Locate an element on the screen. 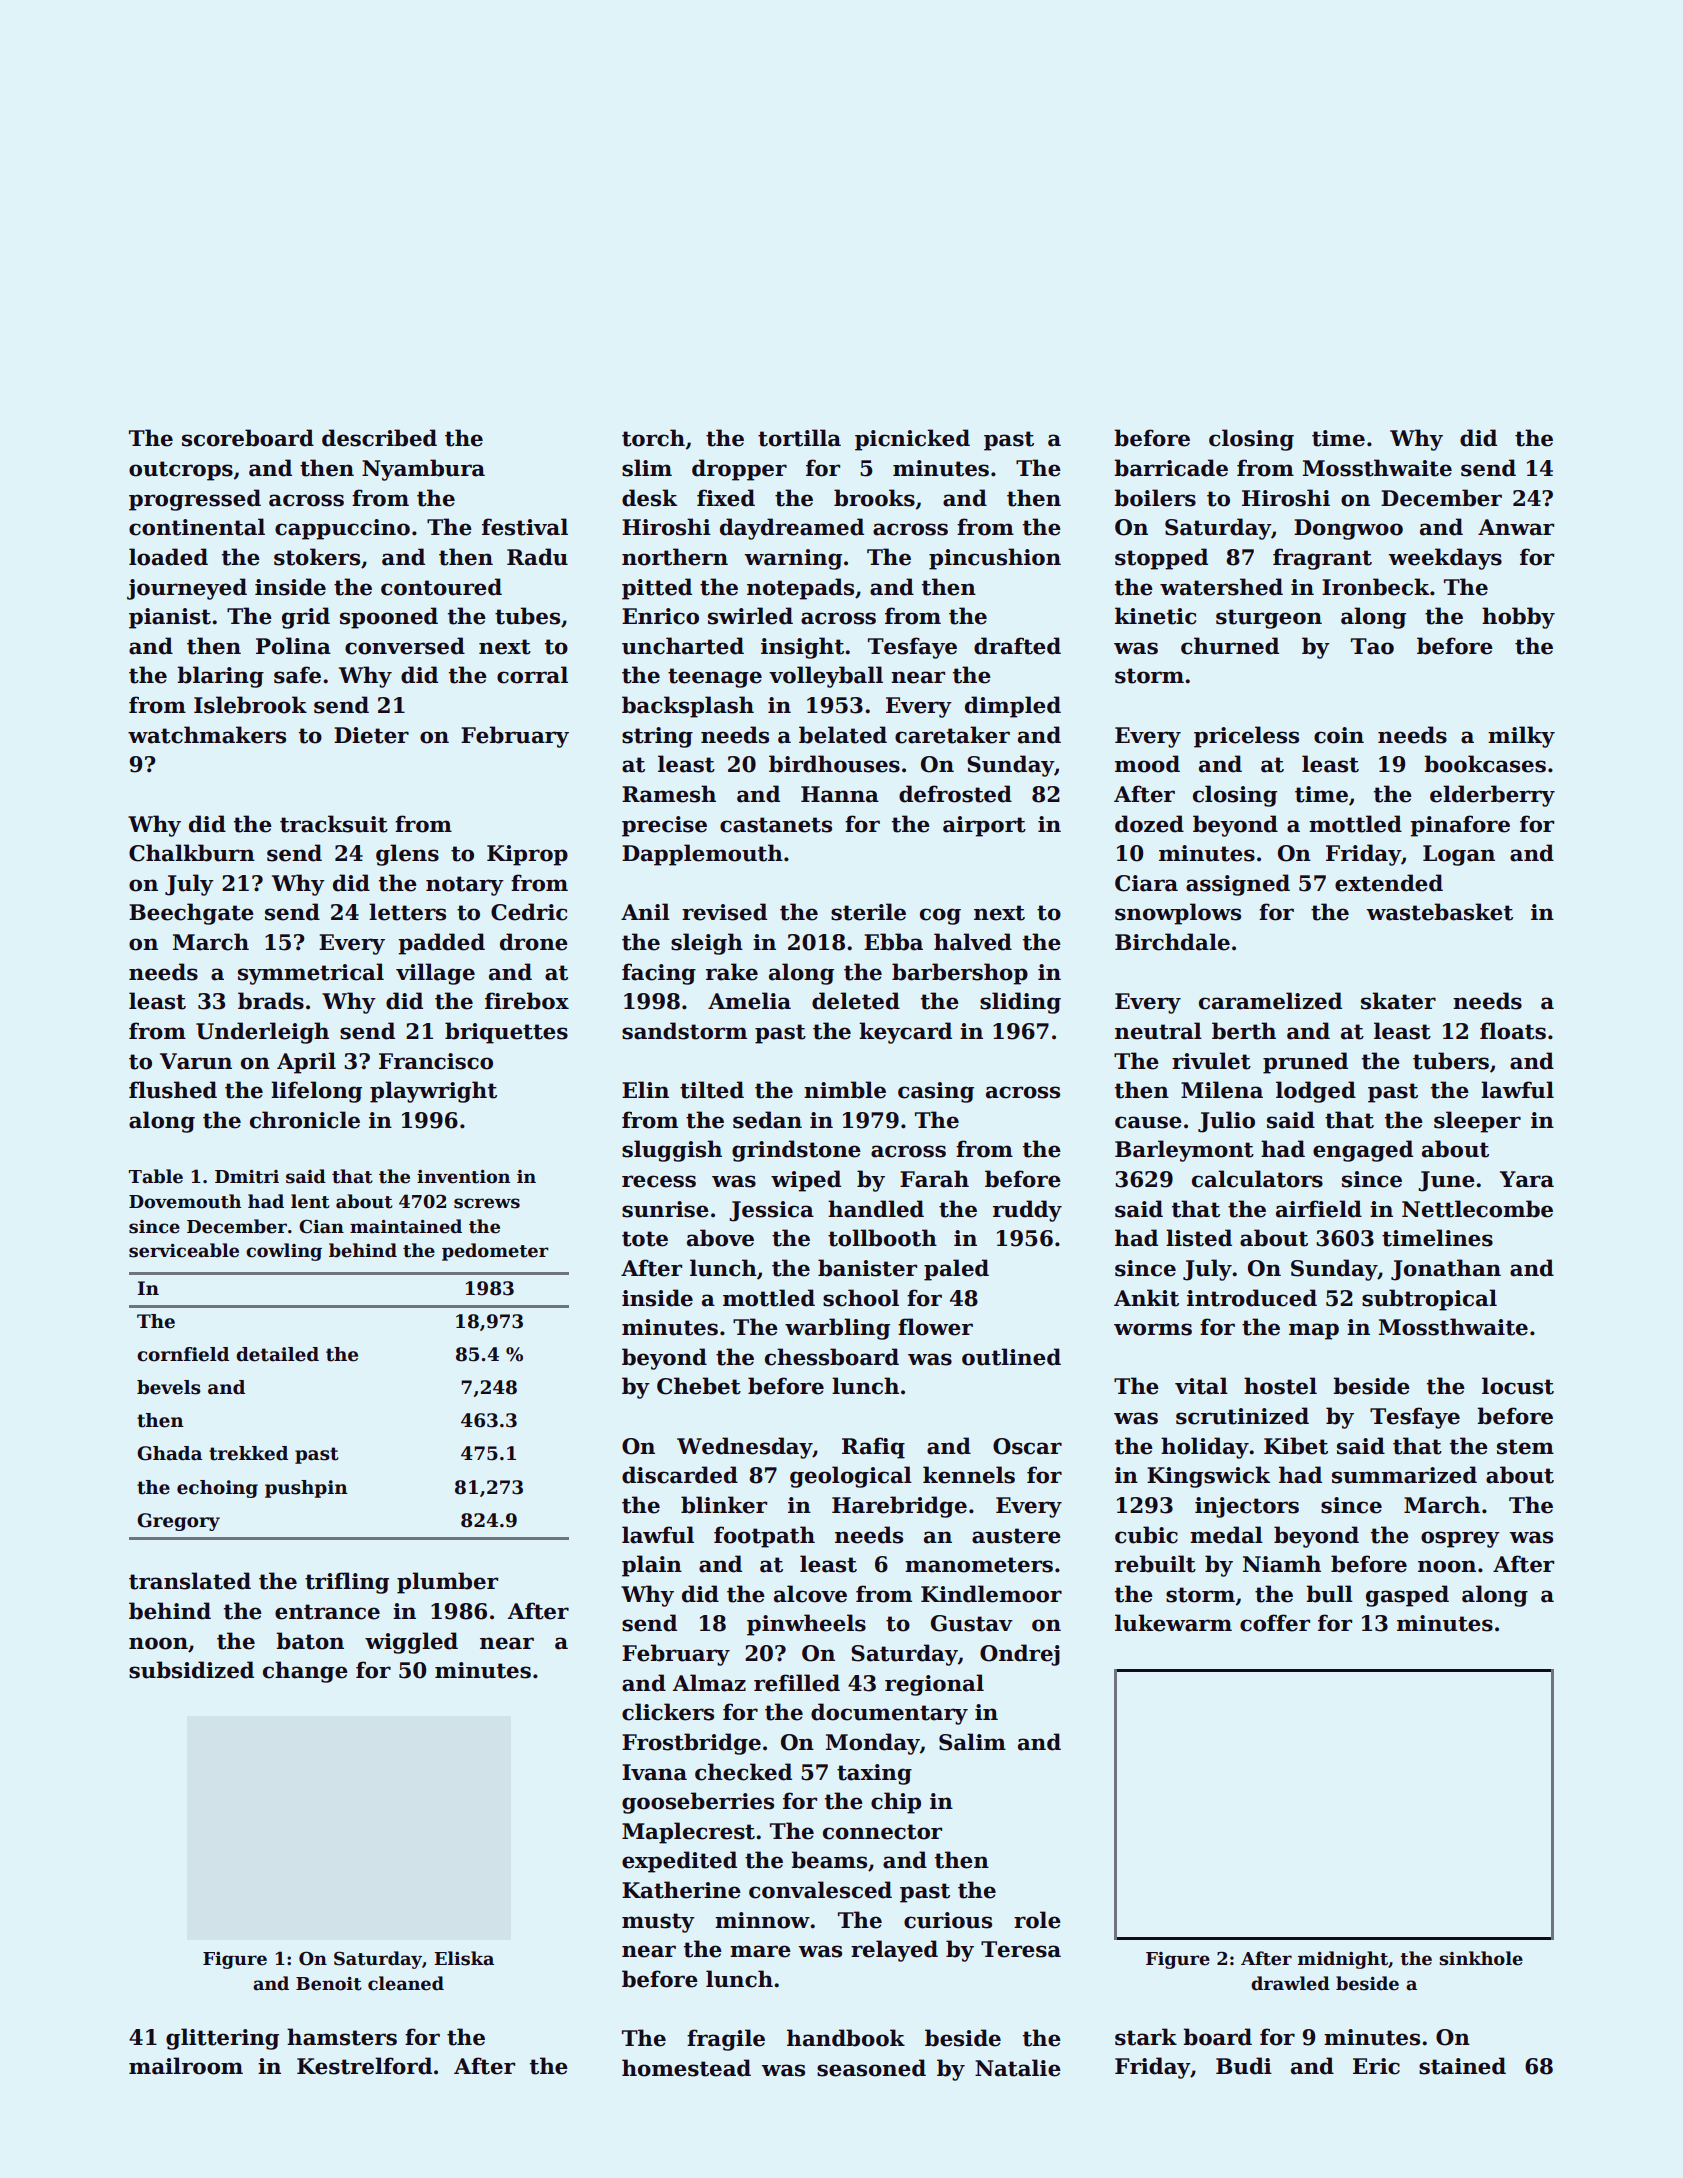  osprey is located at coordinates (1460, 1539).
